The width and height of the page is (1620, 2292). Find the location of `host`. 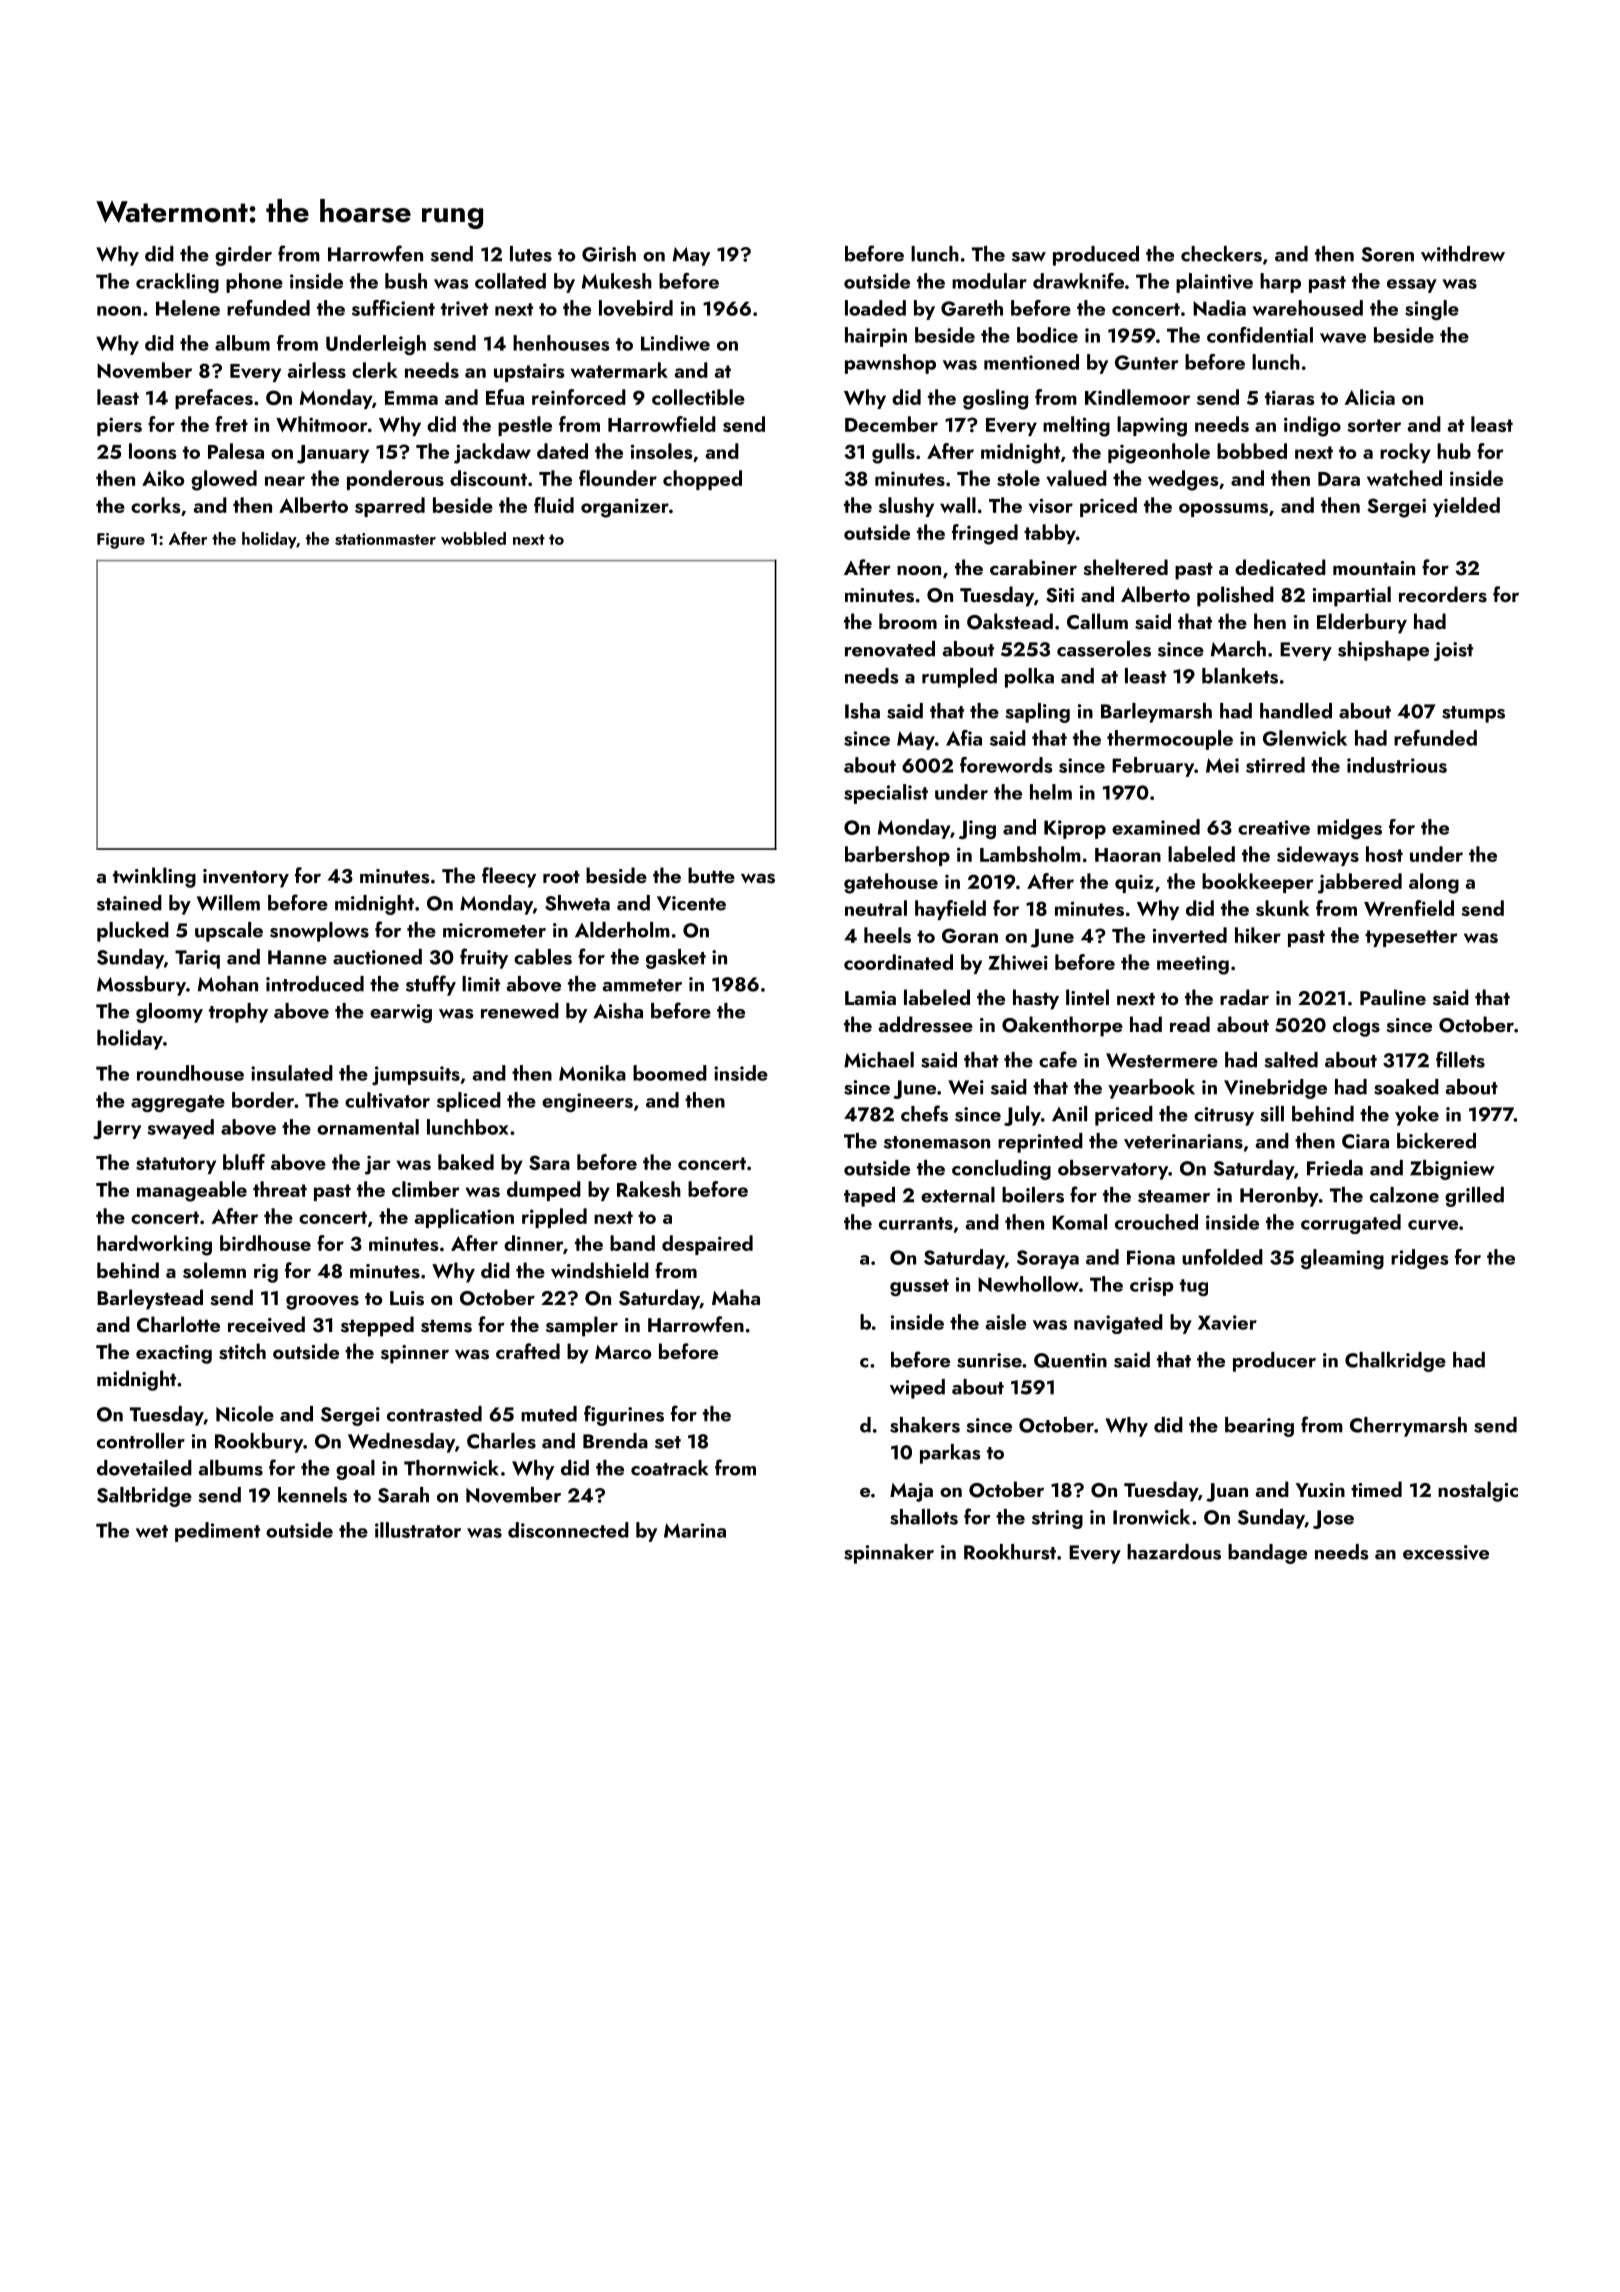

host is located at coordinates (1384, 854).
